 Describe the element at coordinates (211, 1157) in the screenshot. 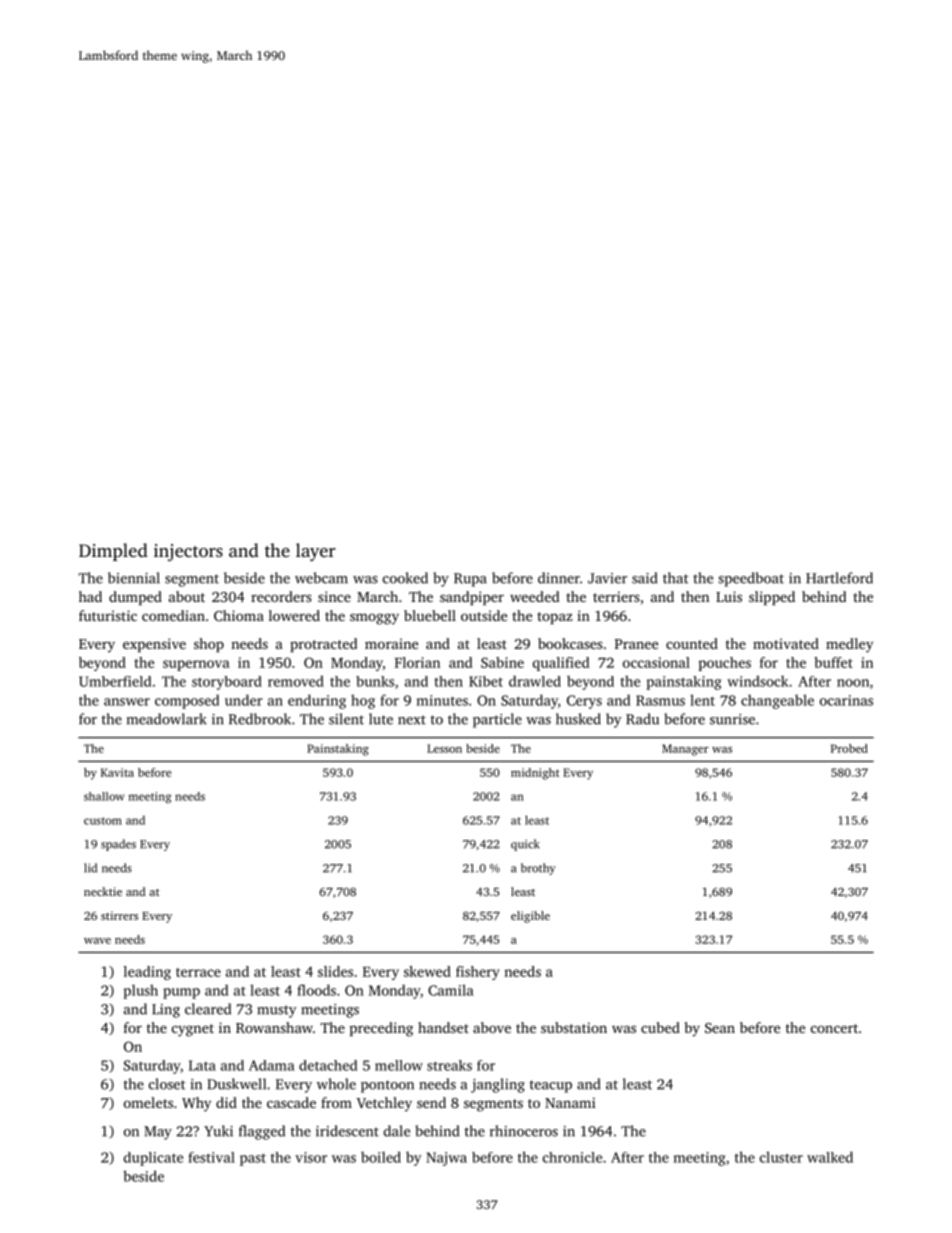

I see `festival` at that location.
